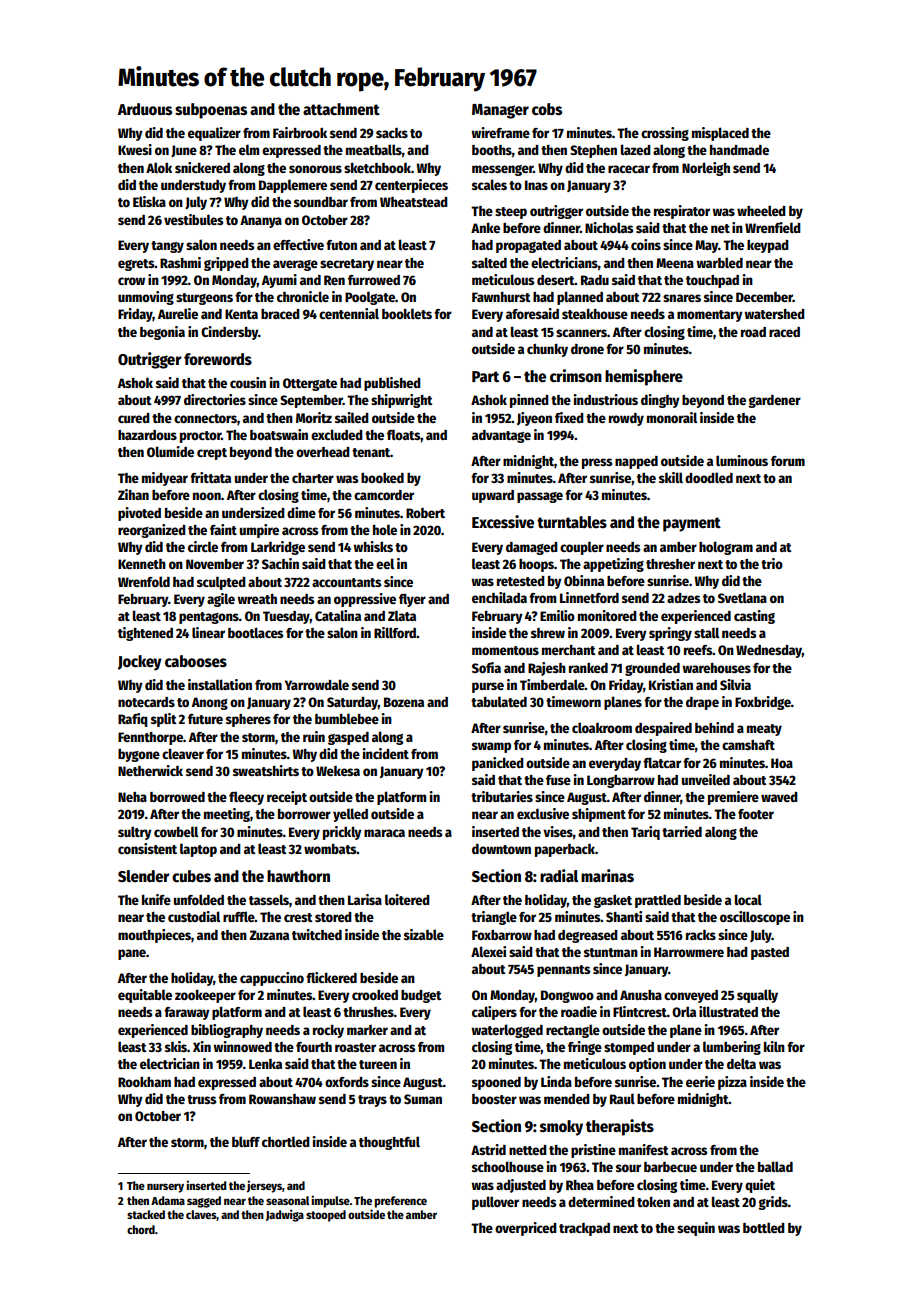 This document has width=924, height=1308. Describe the element at coordinates (201, 1099) in the document. I see `truss` at that location.
